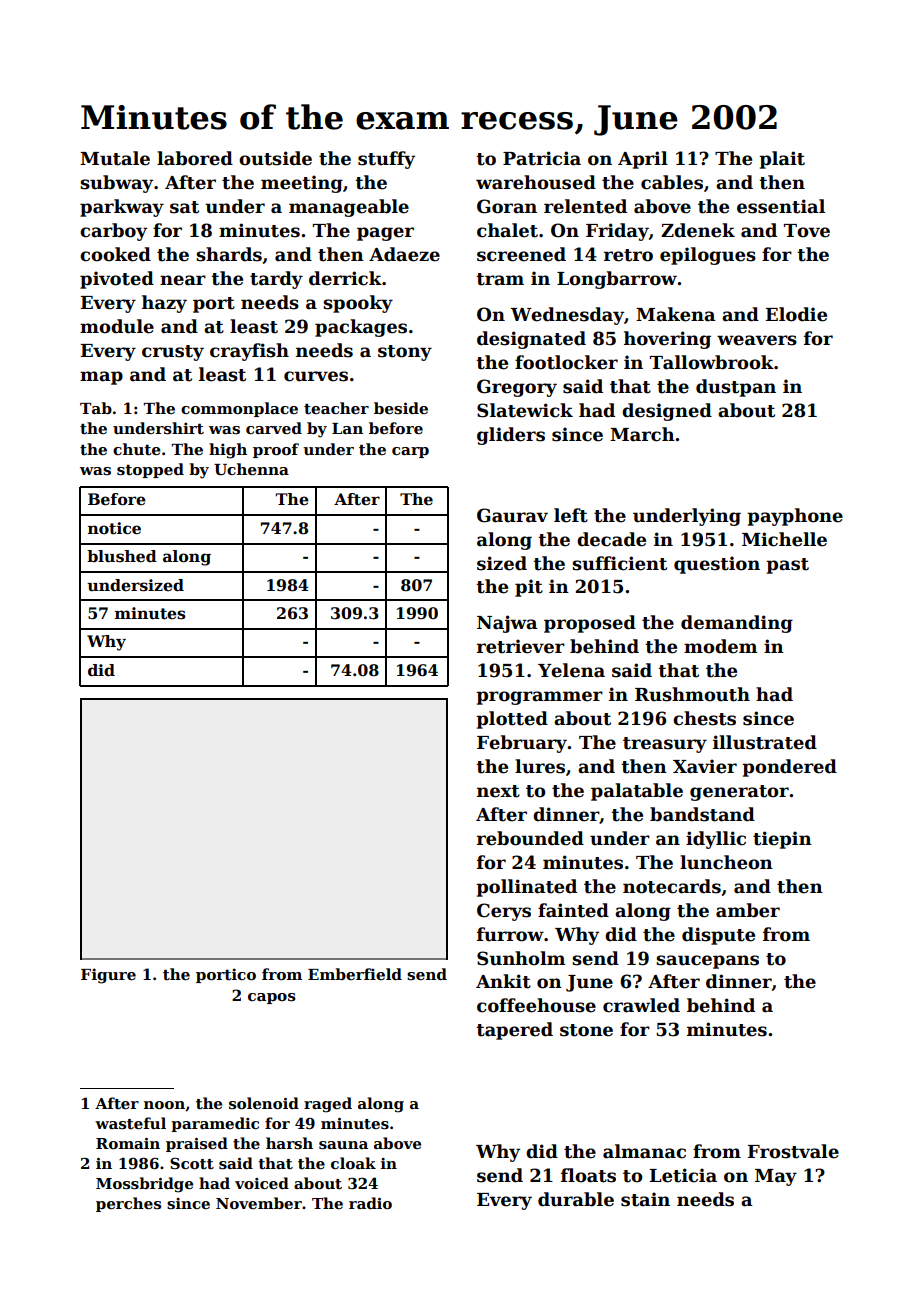 This screenshot has width=924, height=1308. Describe the element at coordinates (782, 160) in the screenshot. I see `plait` at that location.
